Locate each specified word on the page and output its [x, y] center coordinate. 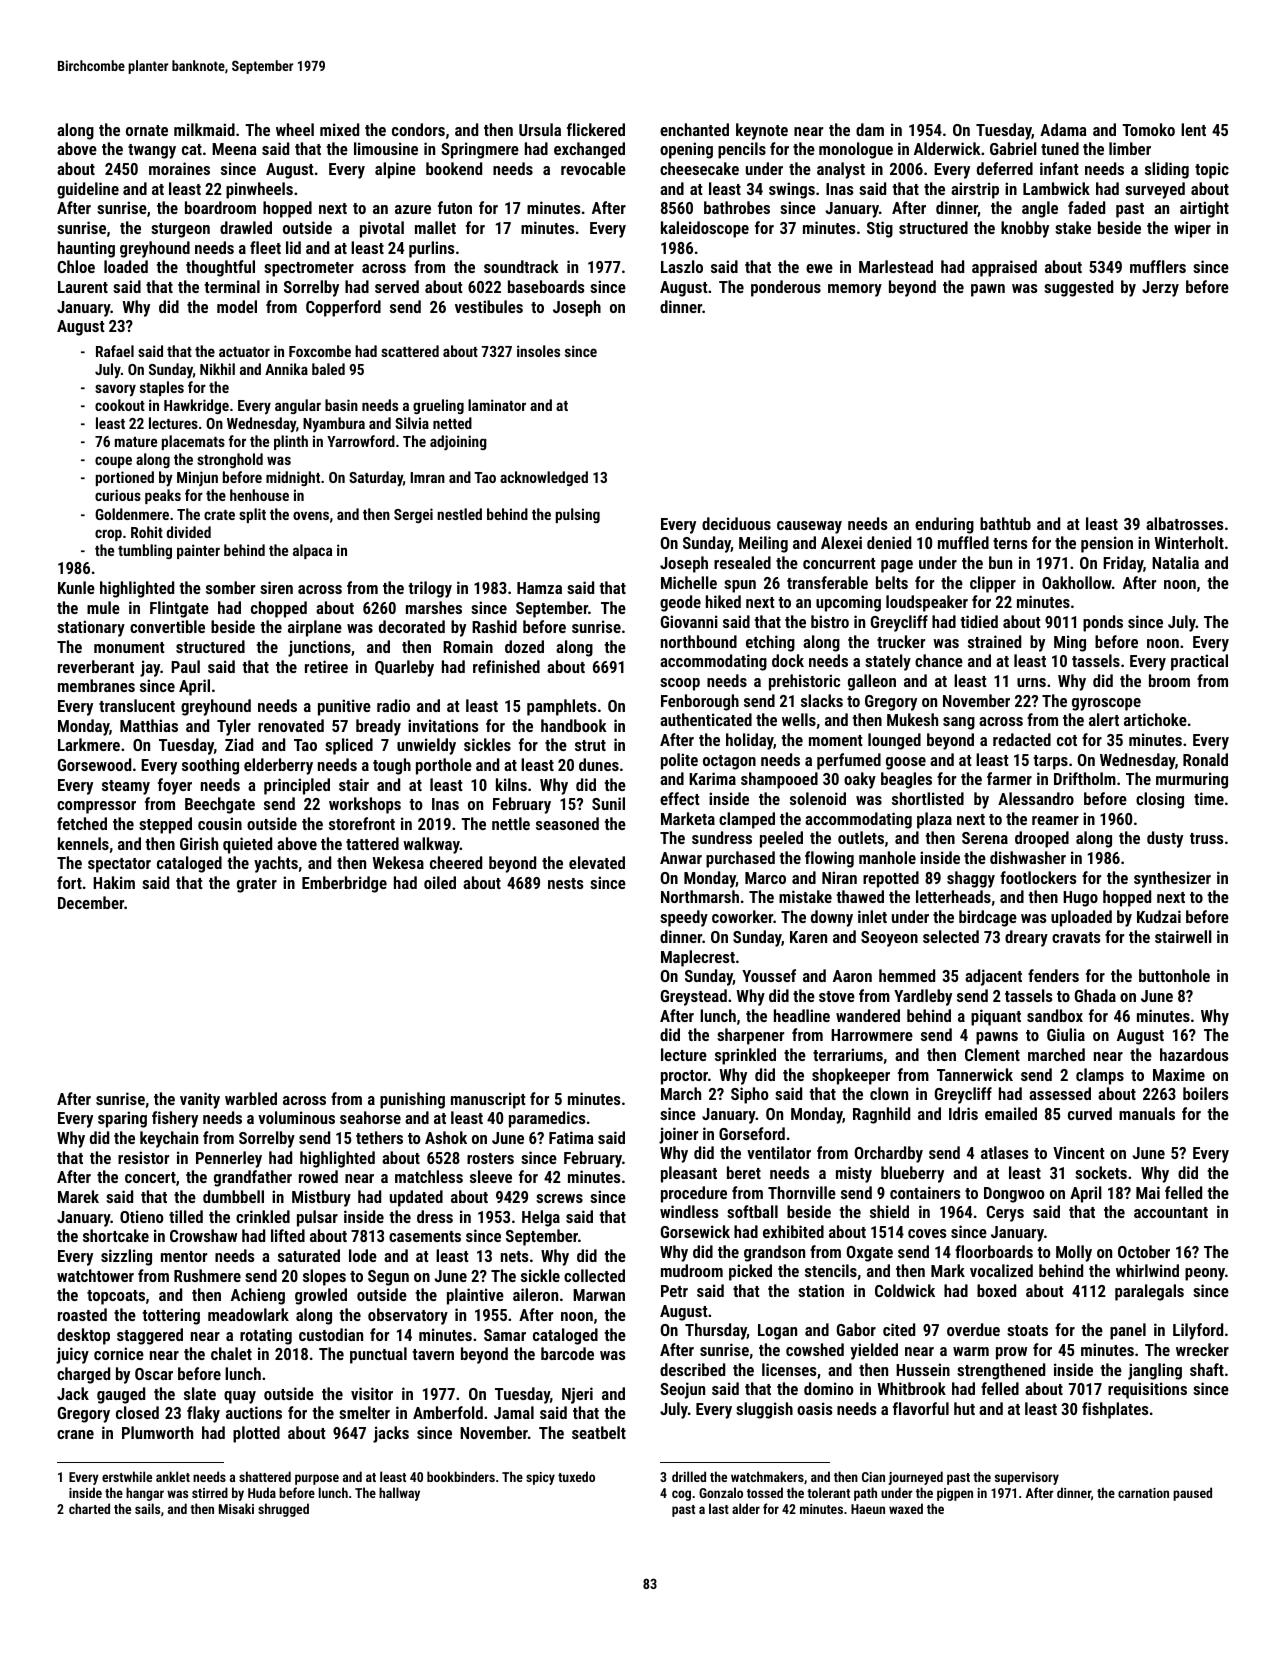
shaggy [971, 879]
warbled [251, 1098]
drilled [689, 1476]
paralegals [1149, 1292]
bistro [830, 621]
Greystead [694, 997]
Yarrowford [361, 441]
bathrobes [737, 207]
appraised [1004, 268]
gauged [121, 1395]
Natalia [1175, 562]
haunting [86, 249]
